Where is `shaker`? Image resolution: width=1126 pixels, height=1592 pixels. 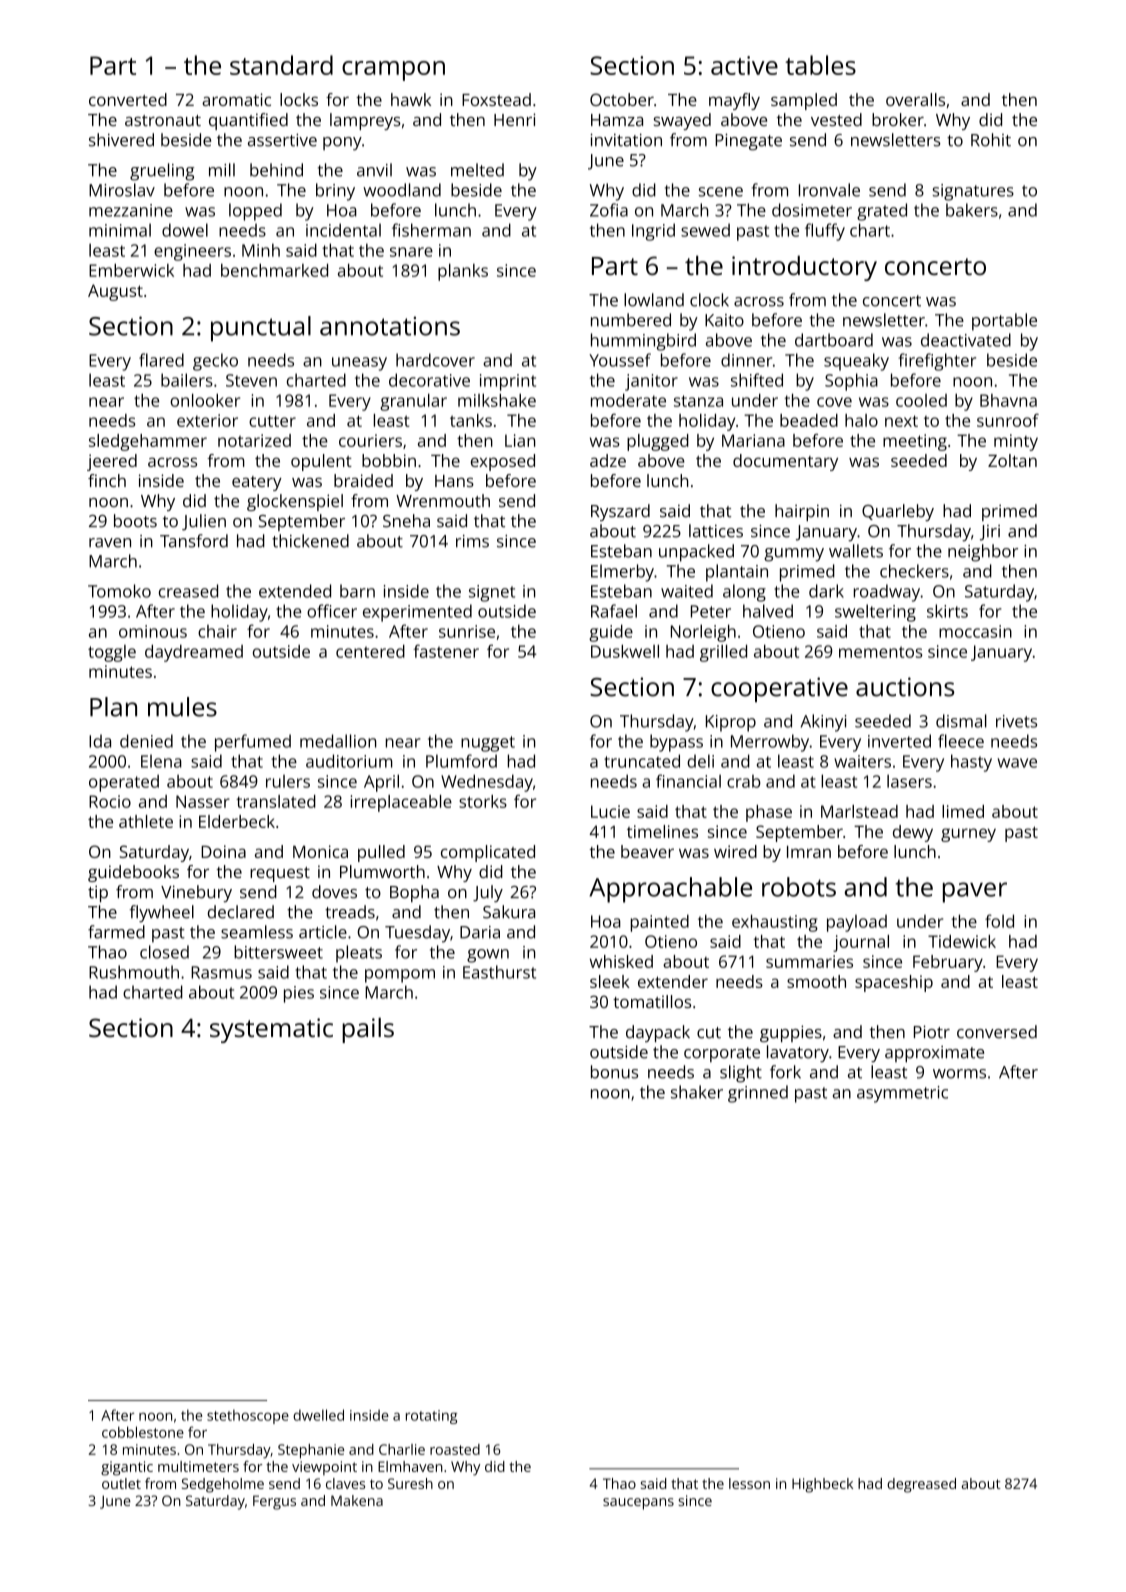 shaker is located at coordinates (697, 1092).
